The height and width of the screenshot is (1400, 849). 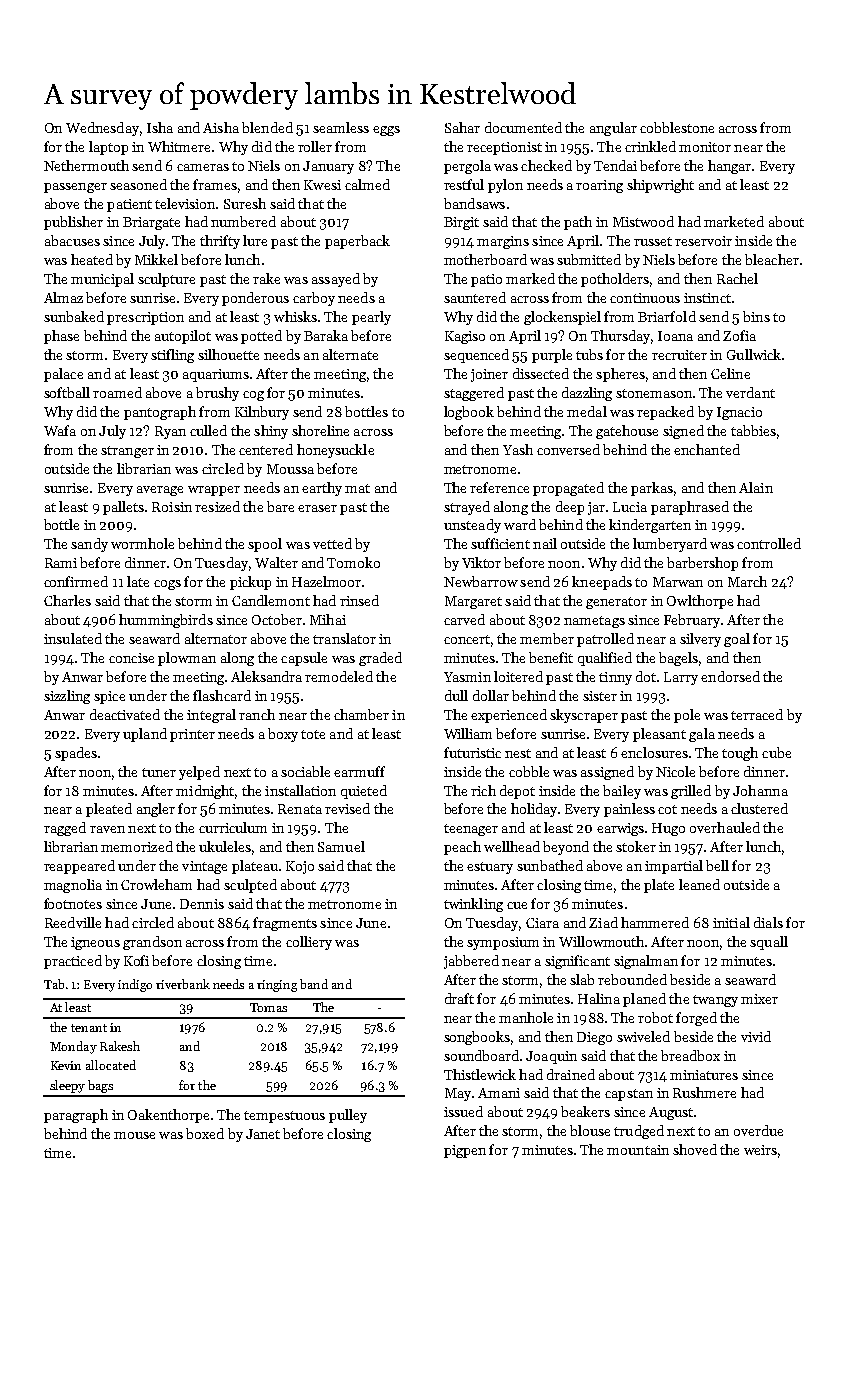 What do you see at coordinates (601, 941) in the screenshot?
I see `Willowmouth` at bounding box center [601, 941].
